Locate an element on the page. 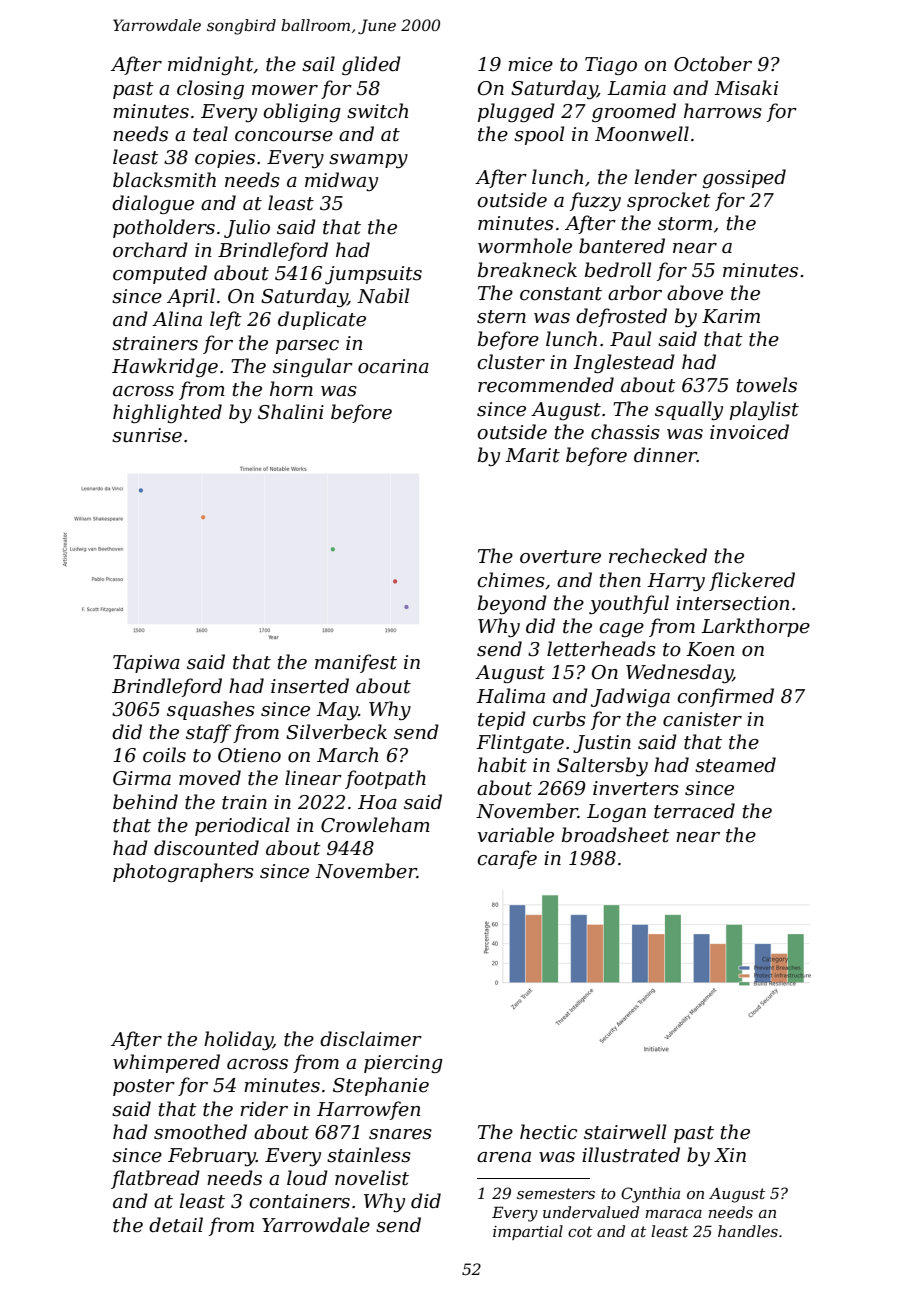  Julio is located at coordinates (247, 228).
